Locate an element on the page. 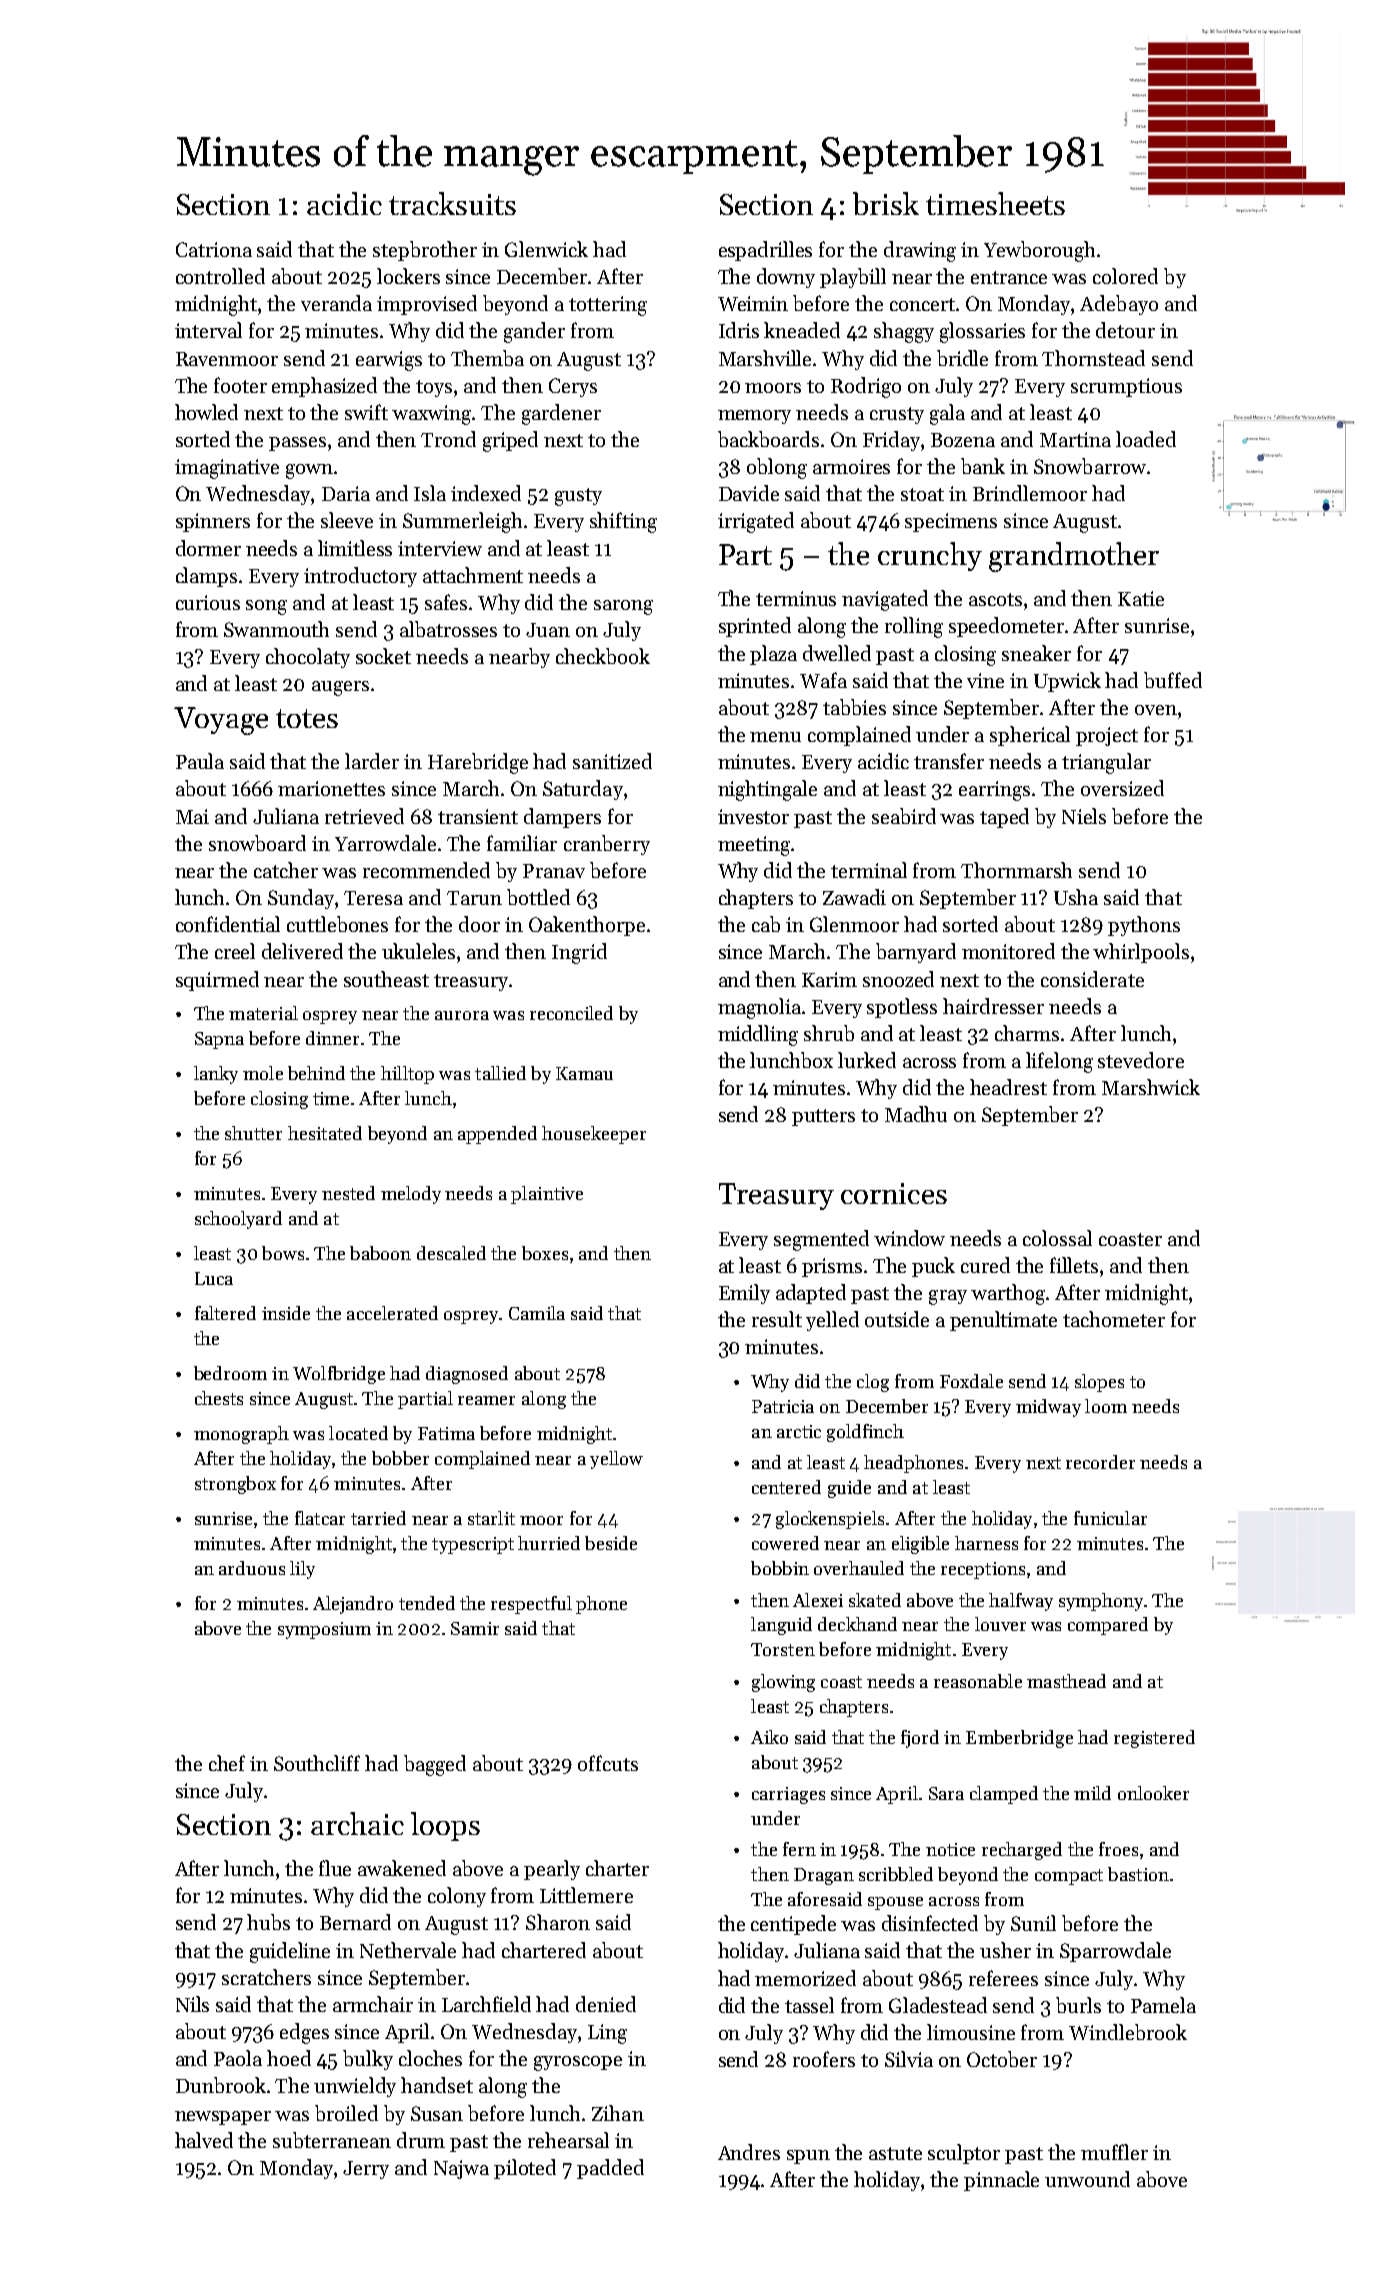  Kamau is located at coordinates (584, 1073).
